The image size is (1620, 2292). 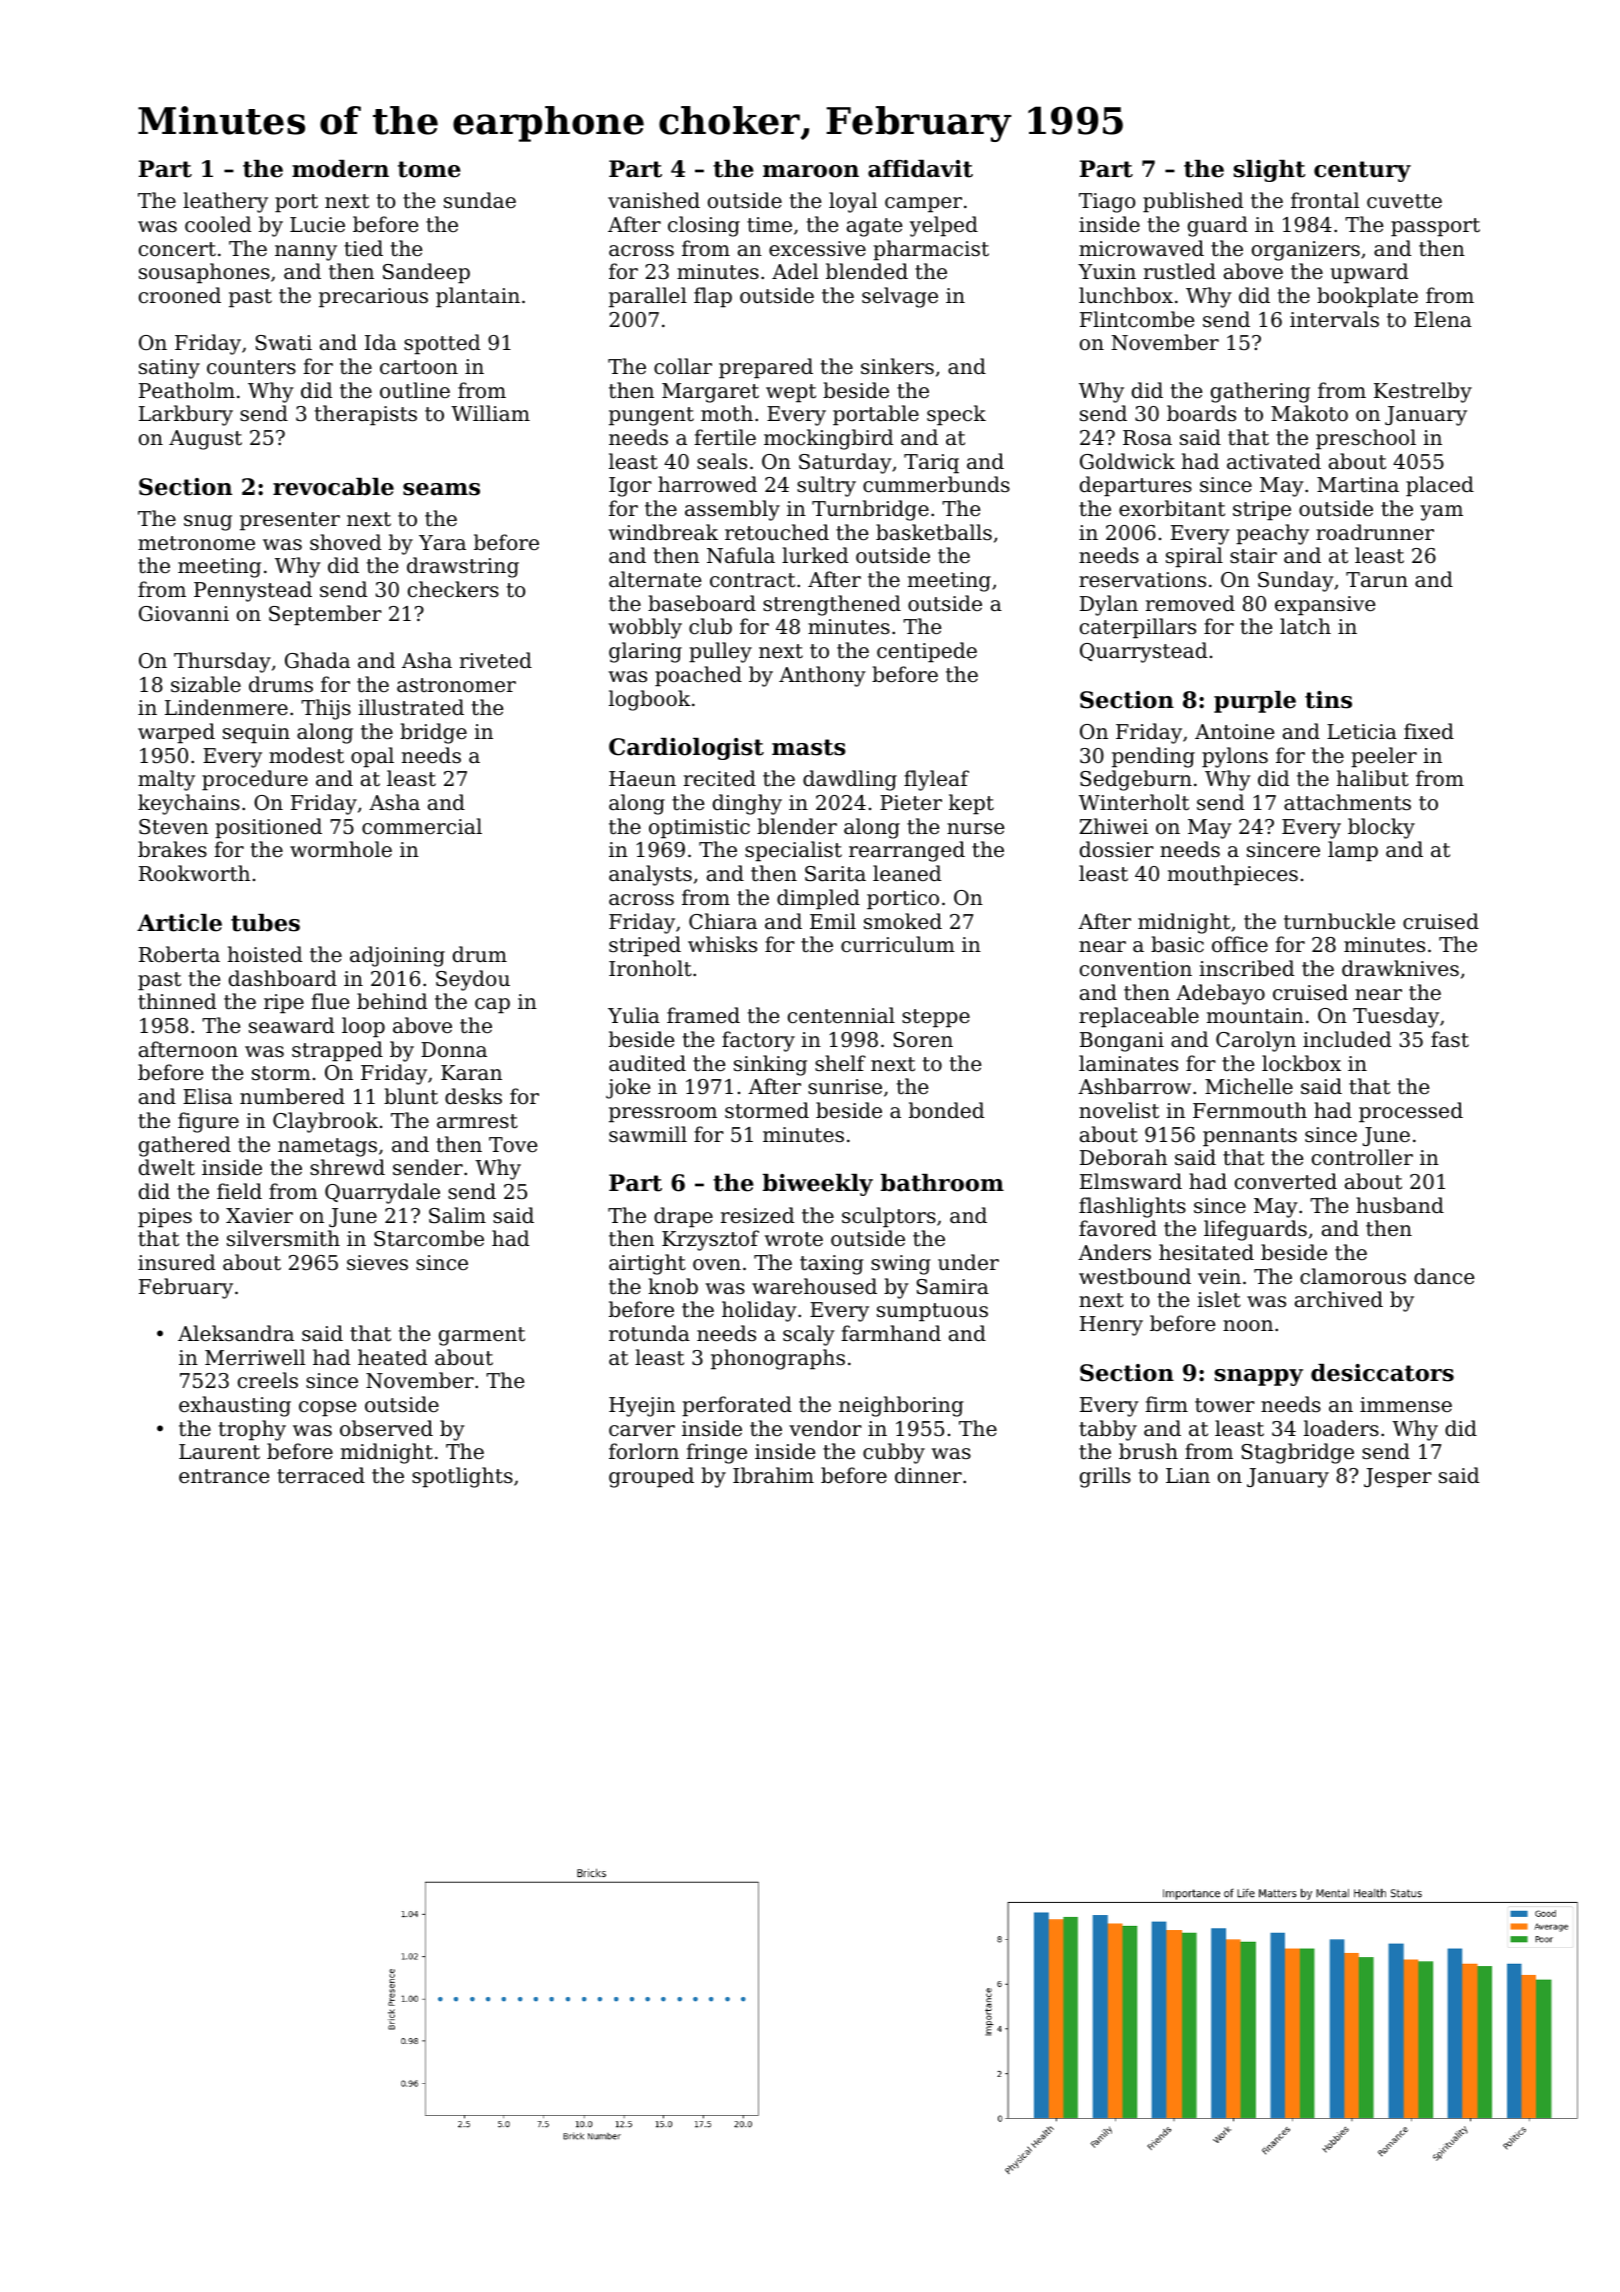 What do you see at coordinates (225, 202) in the screenshot?
I see `leathery` at bounding box center [225, 202].
